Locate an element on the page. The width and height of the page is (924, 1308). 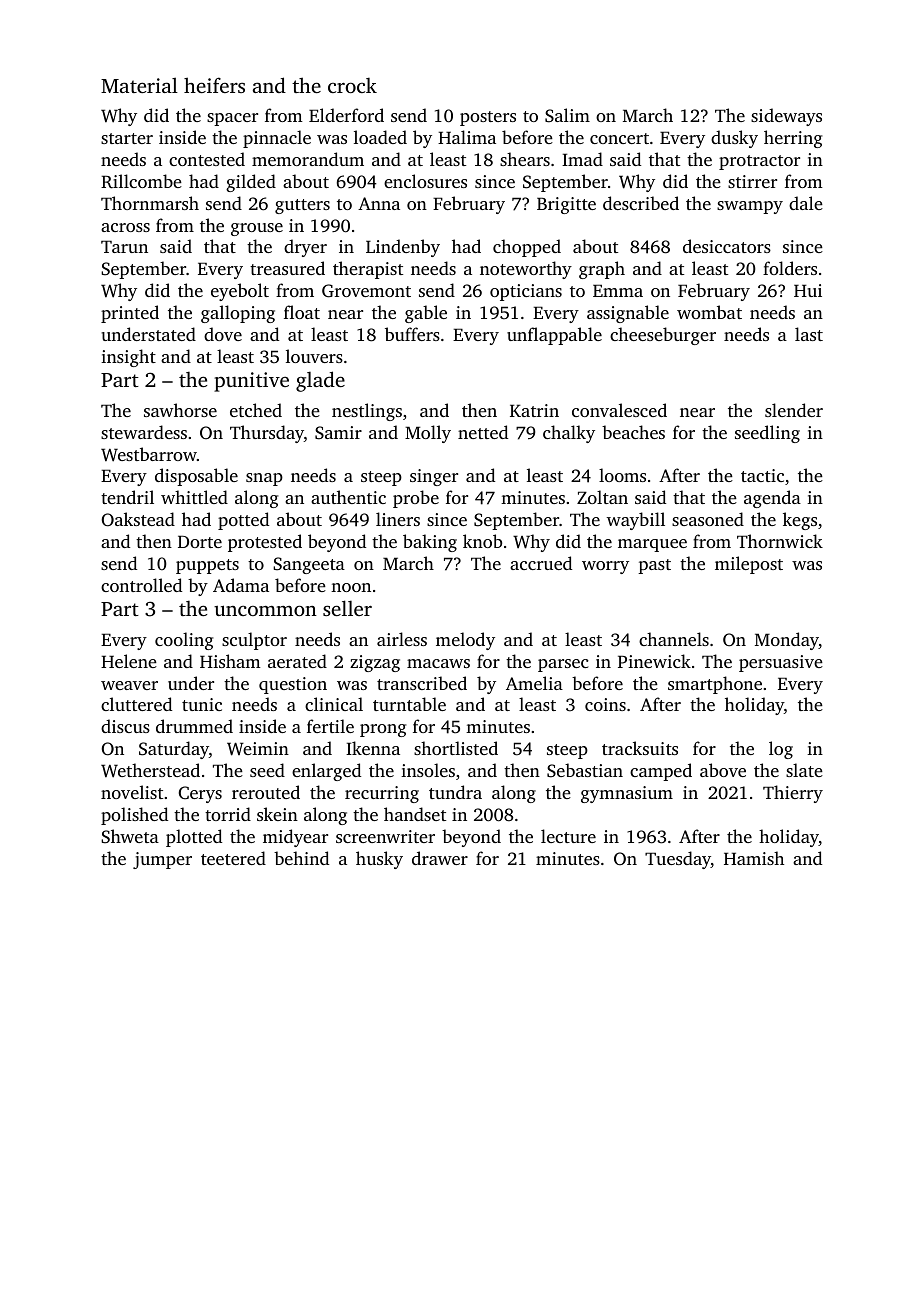
dove is located at coordinates (223, 334).
